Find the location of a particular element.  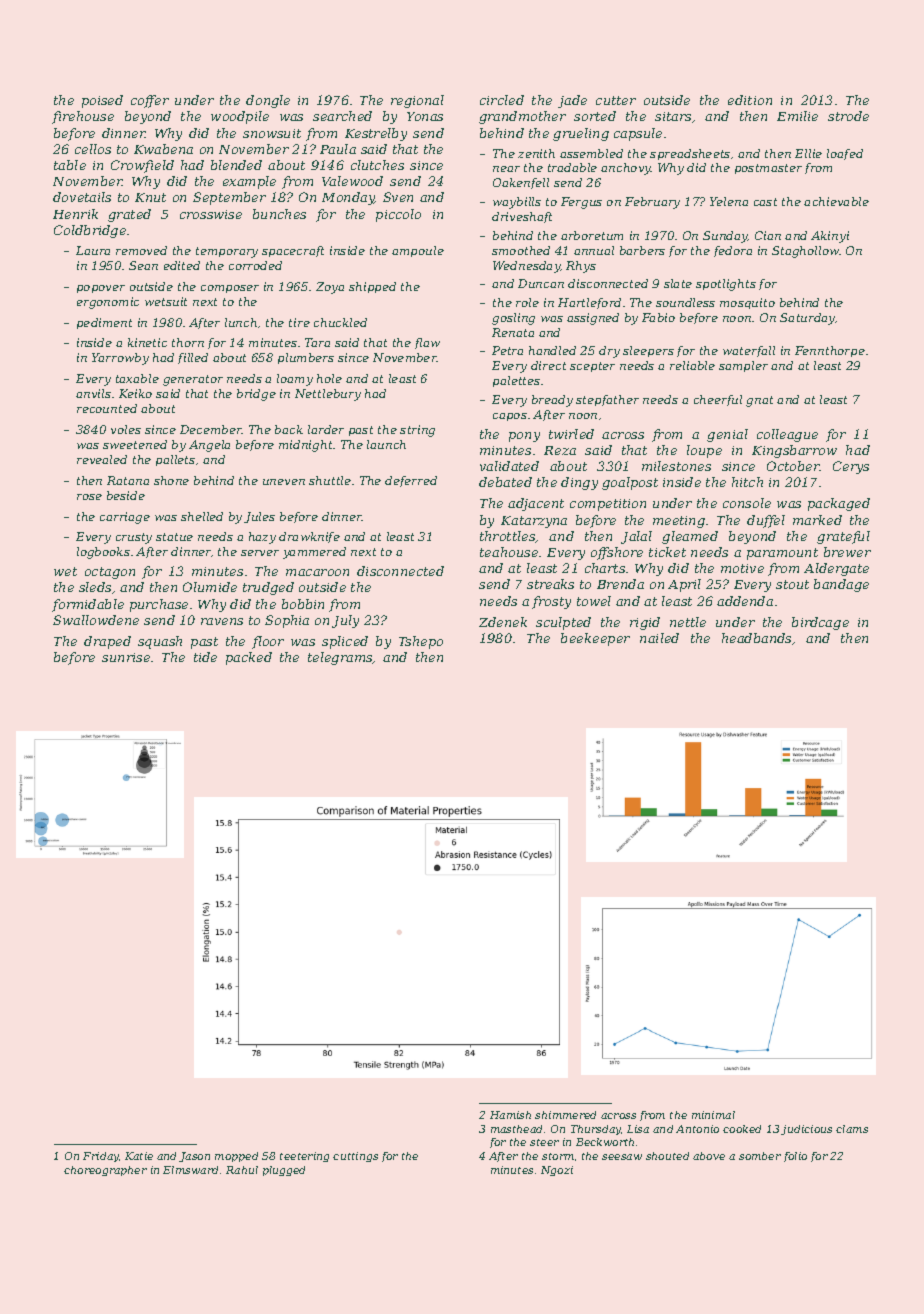

draped is located at coordinates (107, 642).
